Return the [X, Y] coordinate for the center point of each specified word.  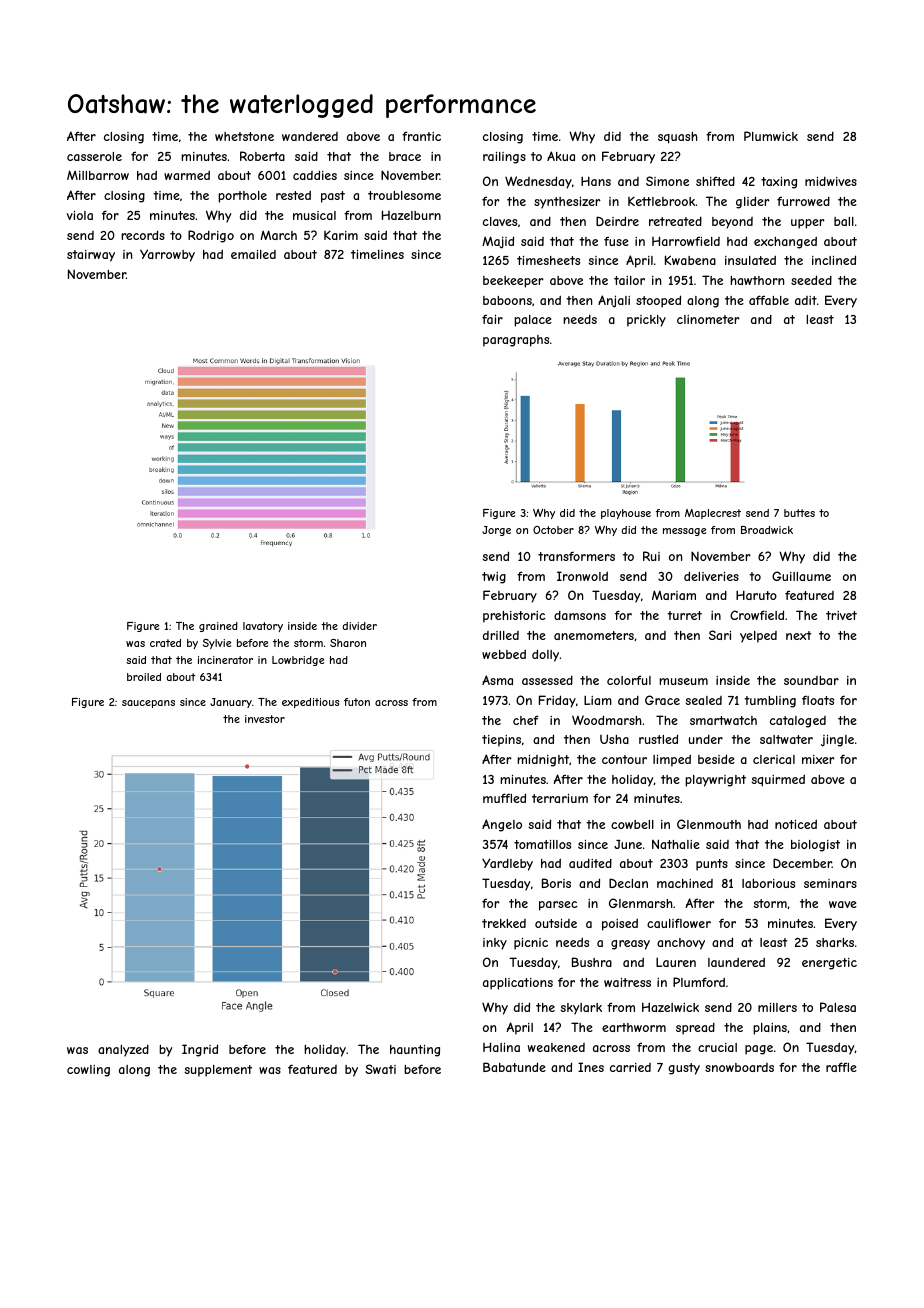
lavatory [263, 627]
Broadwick [767, 530]
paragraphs [516, 341]
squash [678, 138]
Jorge [496, 531]
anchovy [681, 944]
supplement [218, 1071]
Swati [380, 1069]
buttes [799, 513]
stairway [91, 256]
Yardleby [507, 864]
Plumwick [771, 136]
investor [265, 719]
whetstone [244, 136]
